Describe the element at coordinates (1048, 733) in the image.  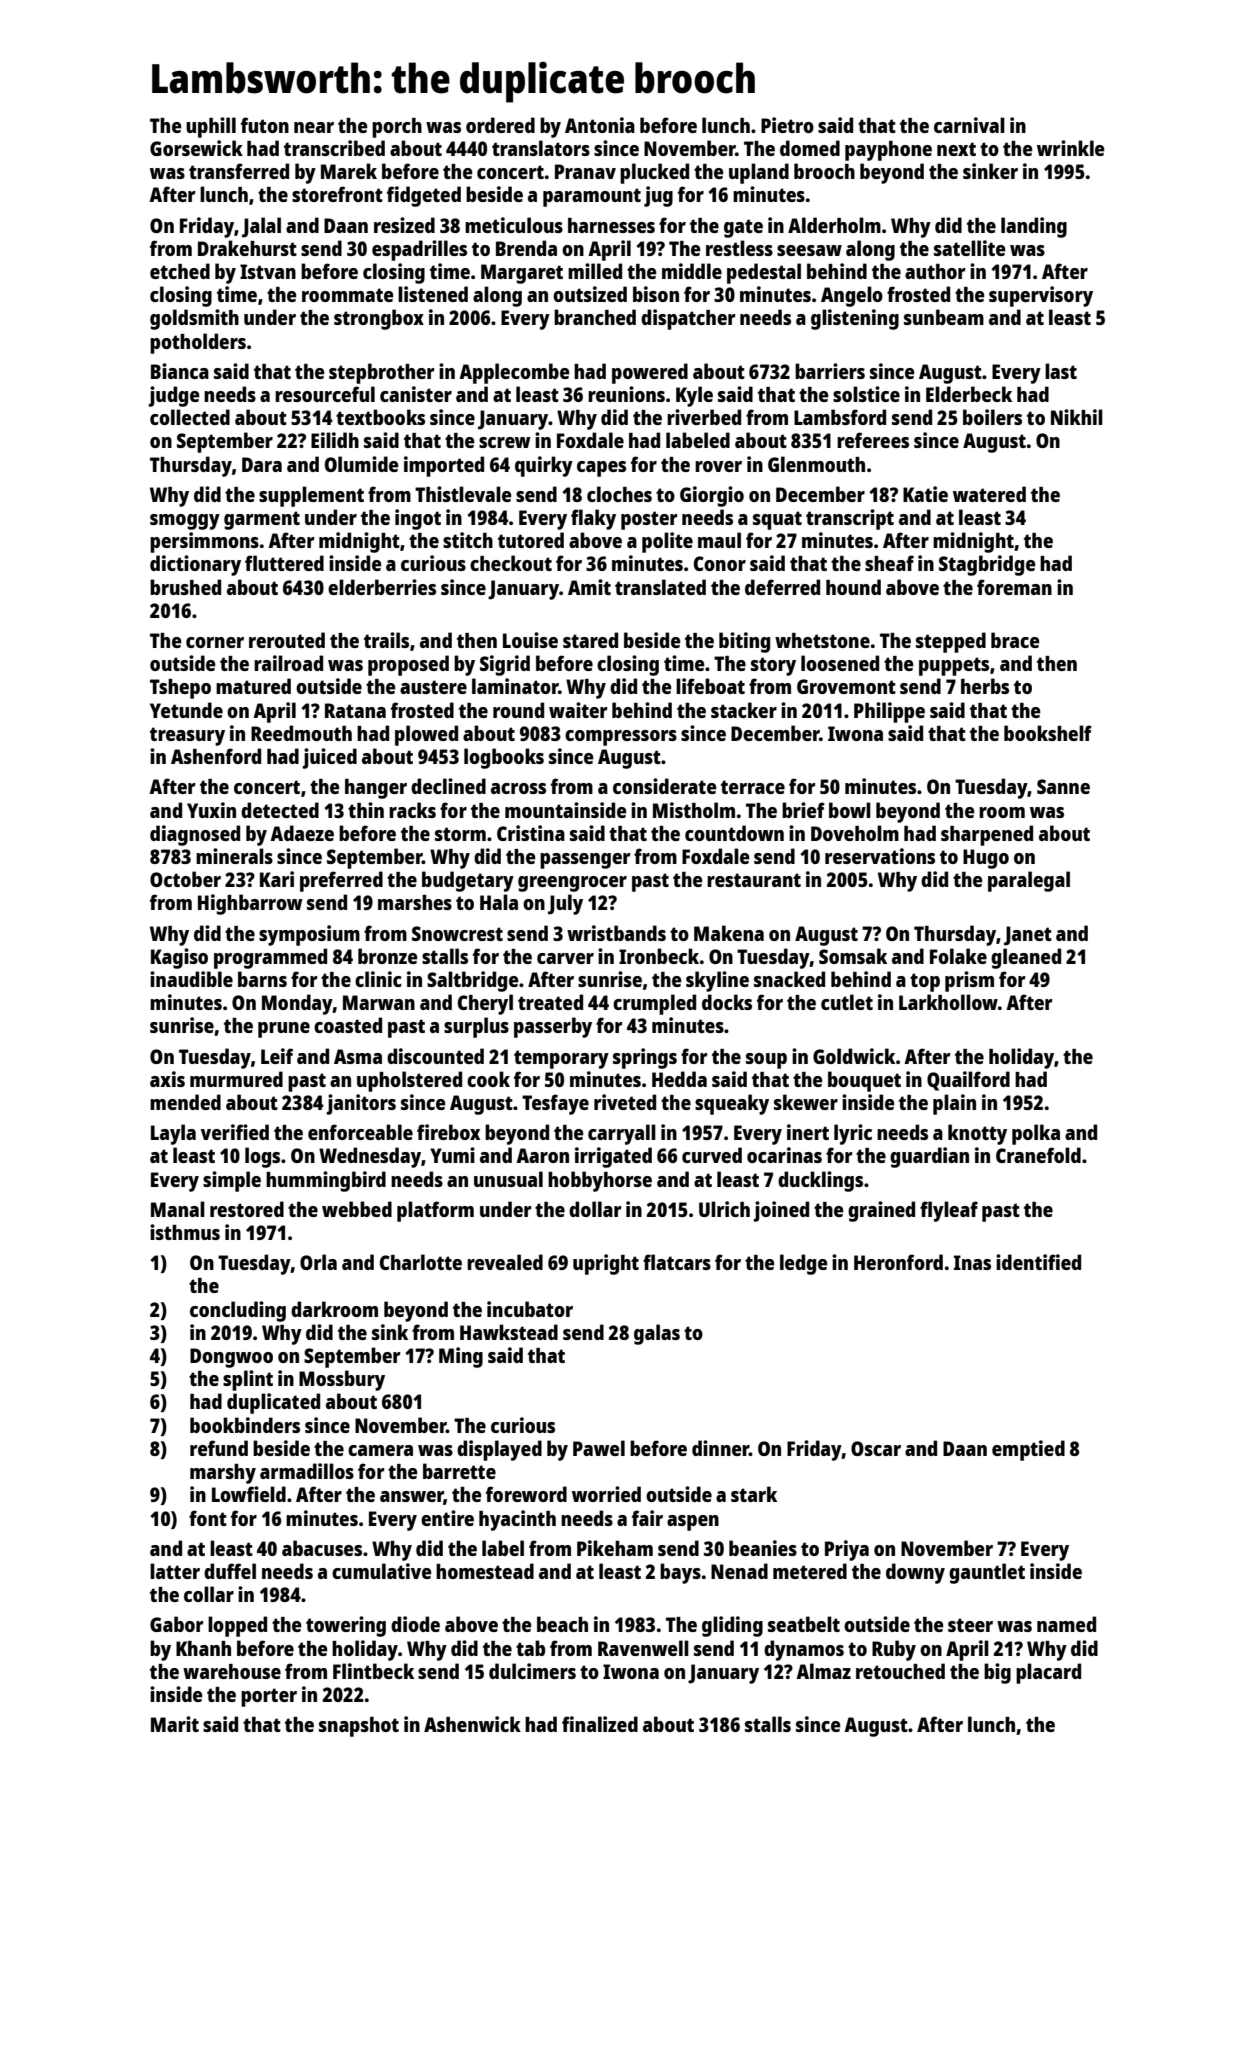
I see `bookshelf` at that location.
